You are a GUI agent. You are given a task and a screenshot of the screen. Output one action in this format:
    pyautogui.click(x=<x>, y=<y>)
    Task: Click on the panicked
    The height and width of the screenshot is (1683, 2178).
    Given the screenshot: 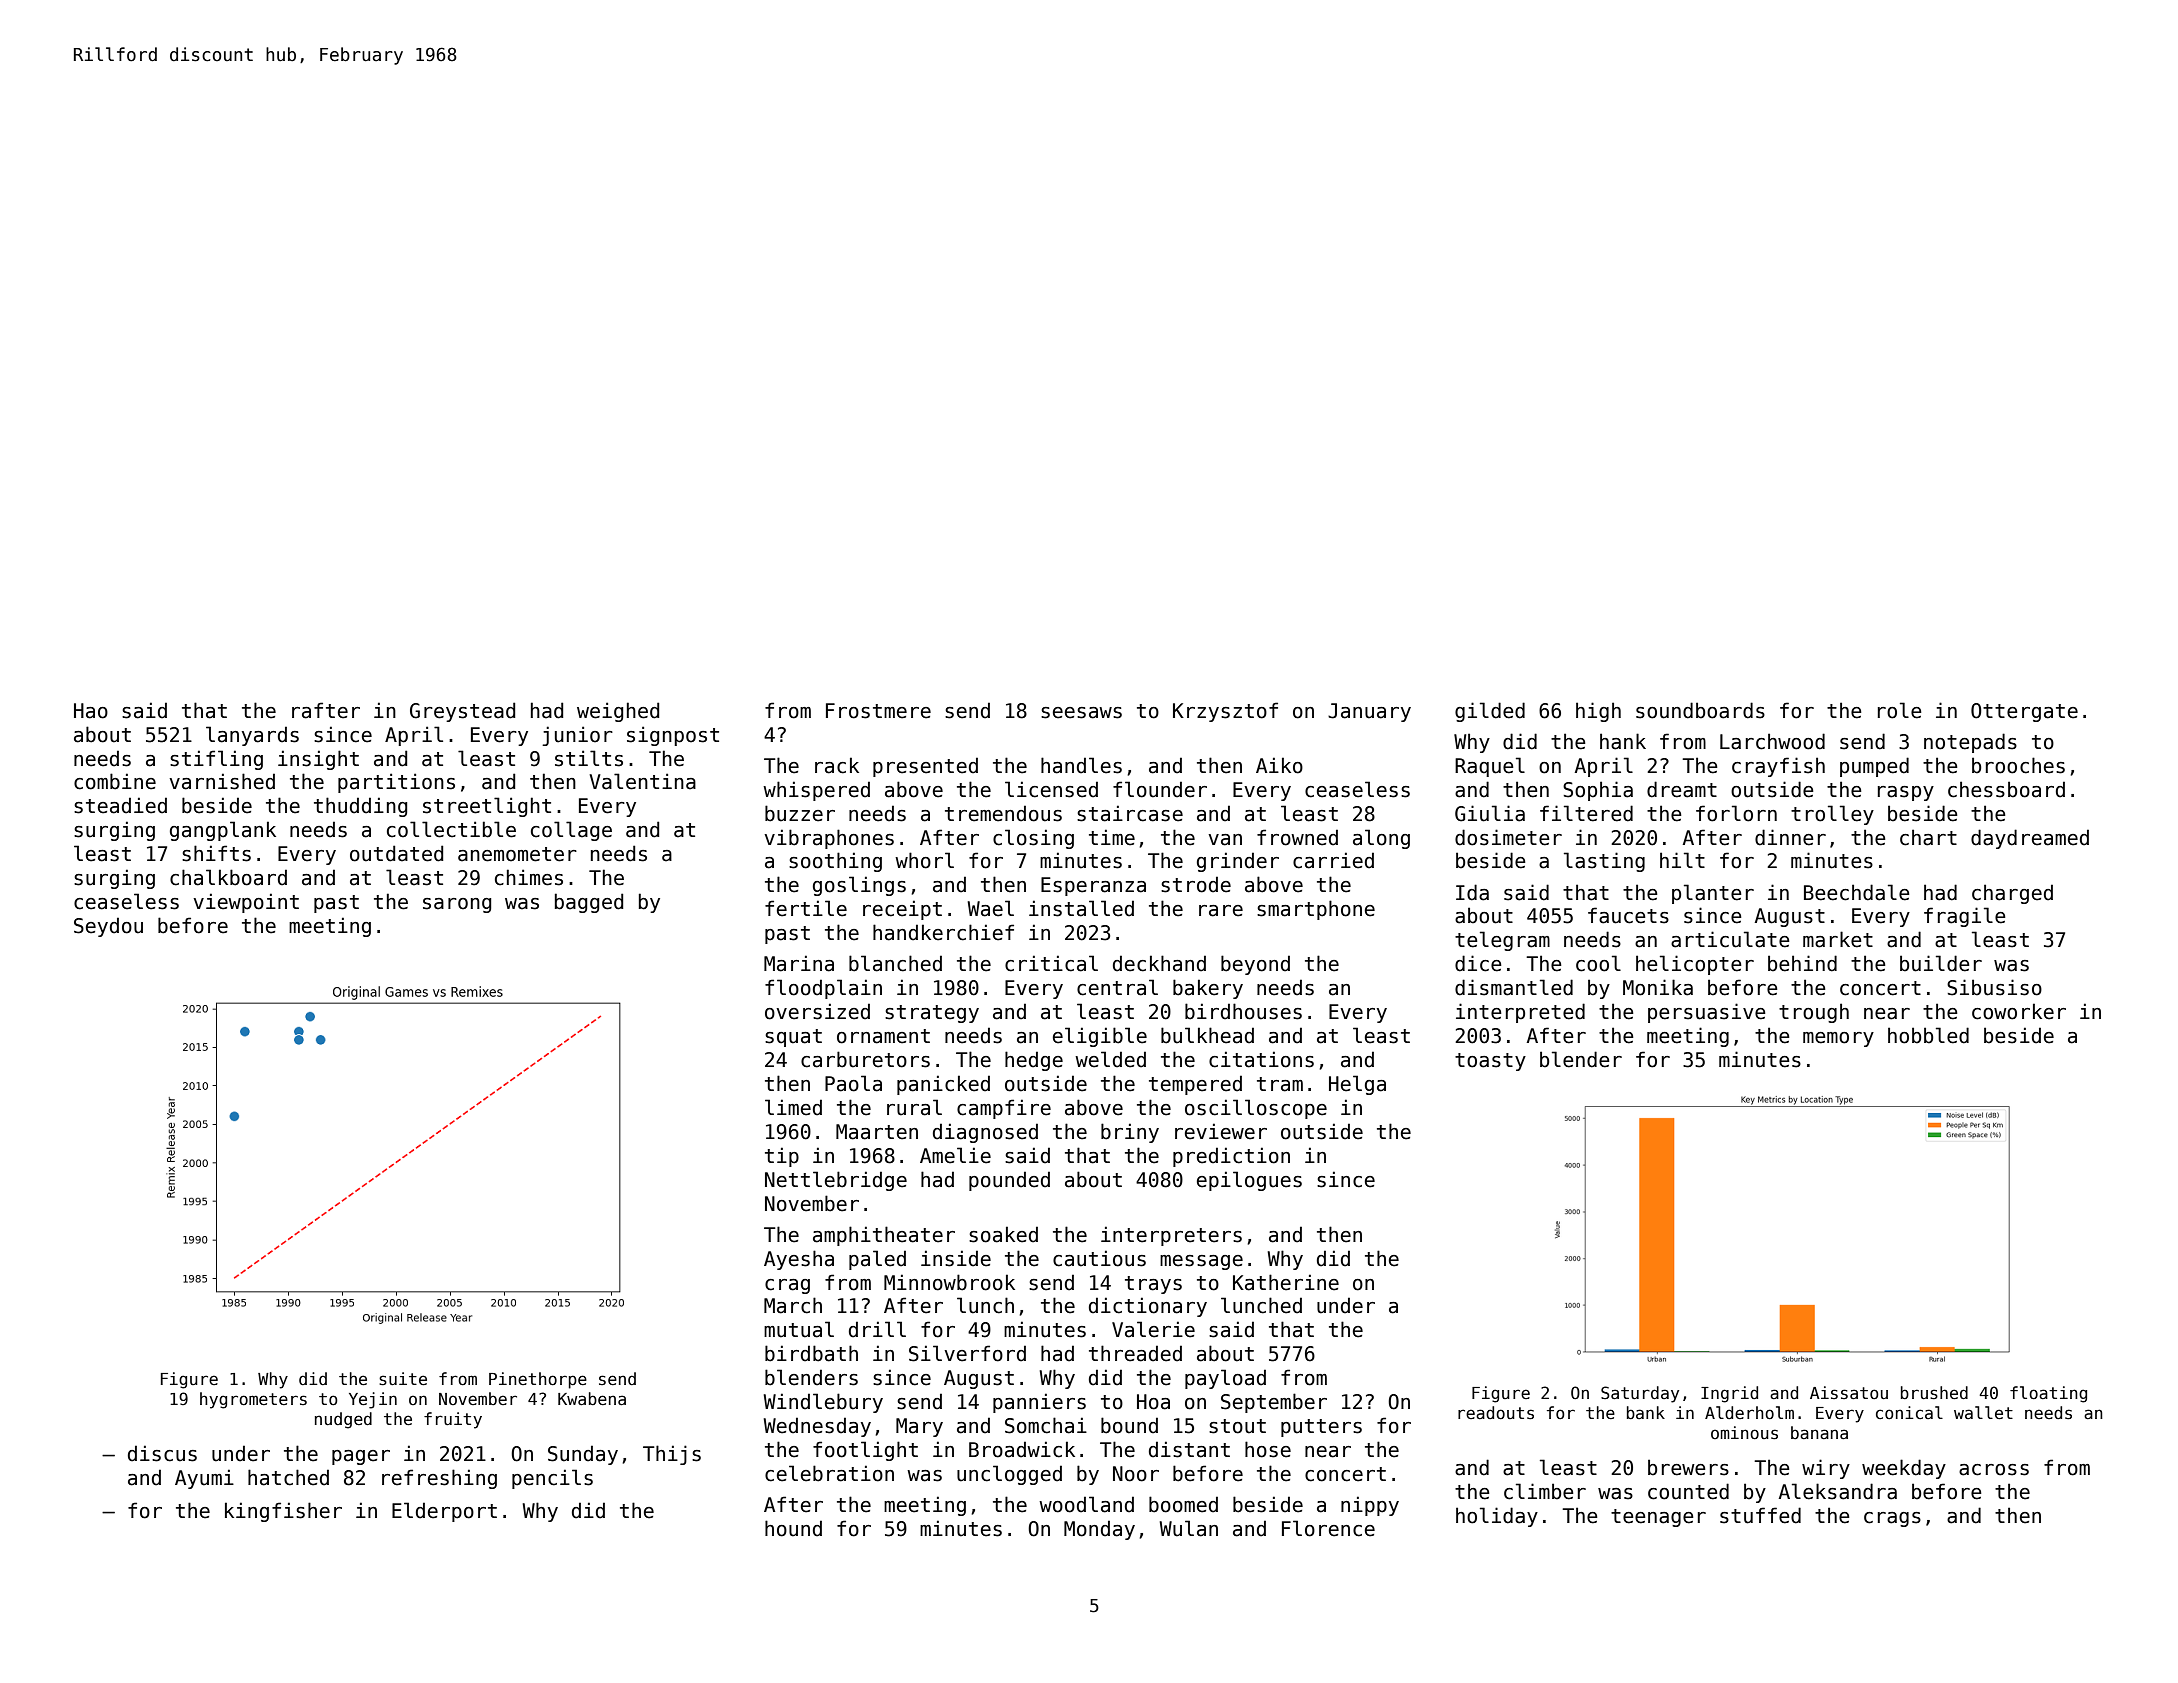 What is the action you would take?
    pyautogui.click(x=943, y=1085)
